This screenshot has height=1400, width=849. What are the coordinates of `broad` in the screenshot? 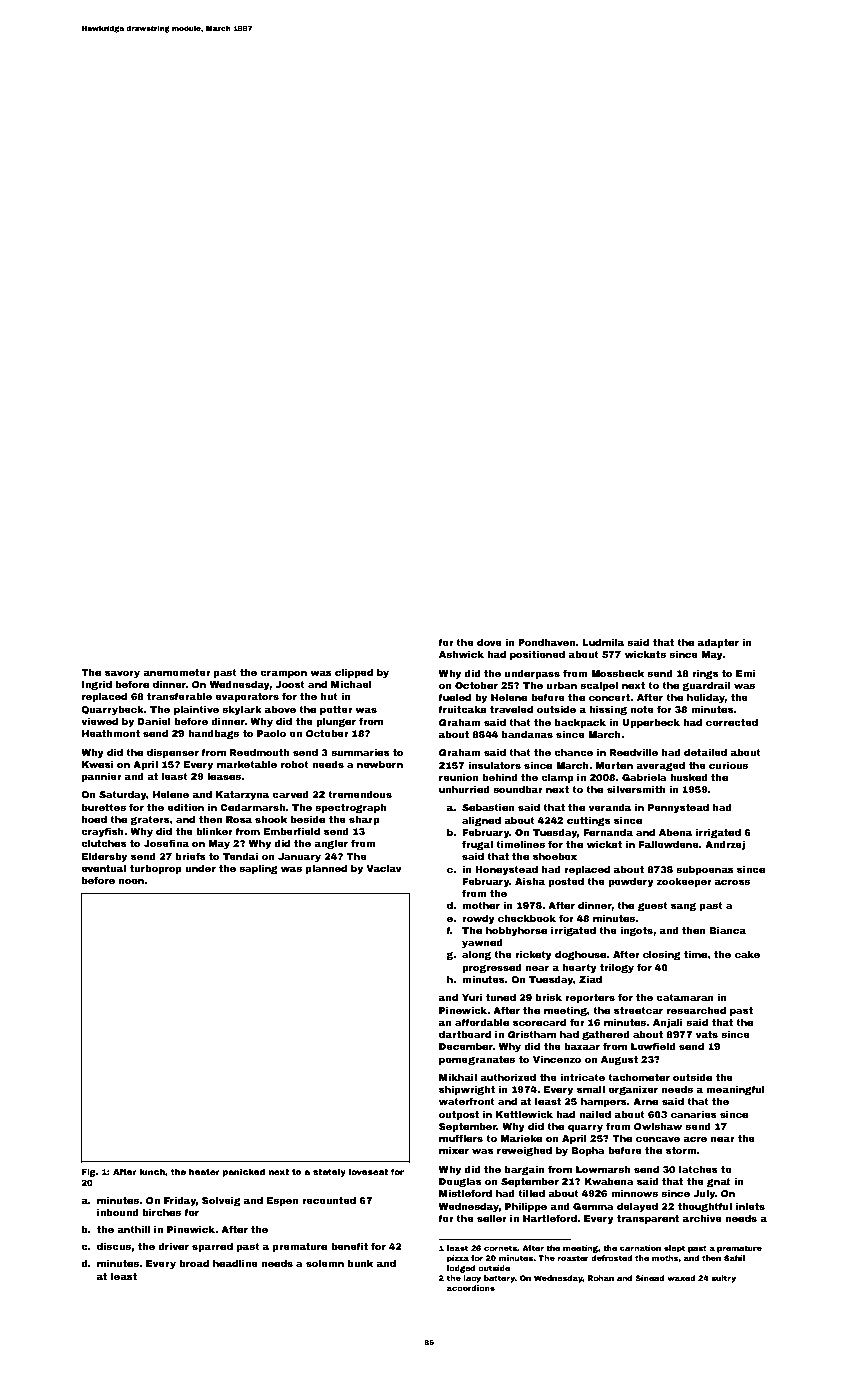 It's located at (194, 1263).
